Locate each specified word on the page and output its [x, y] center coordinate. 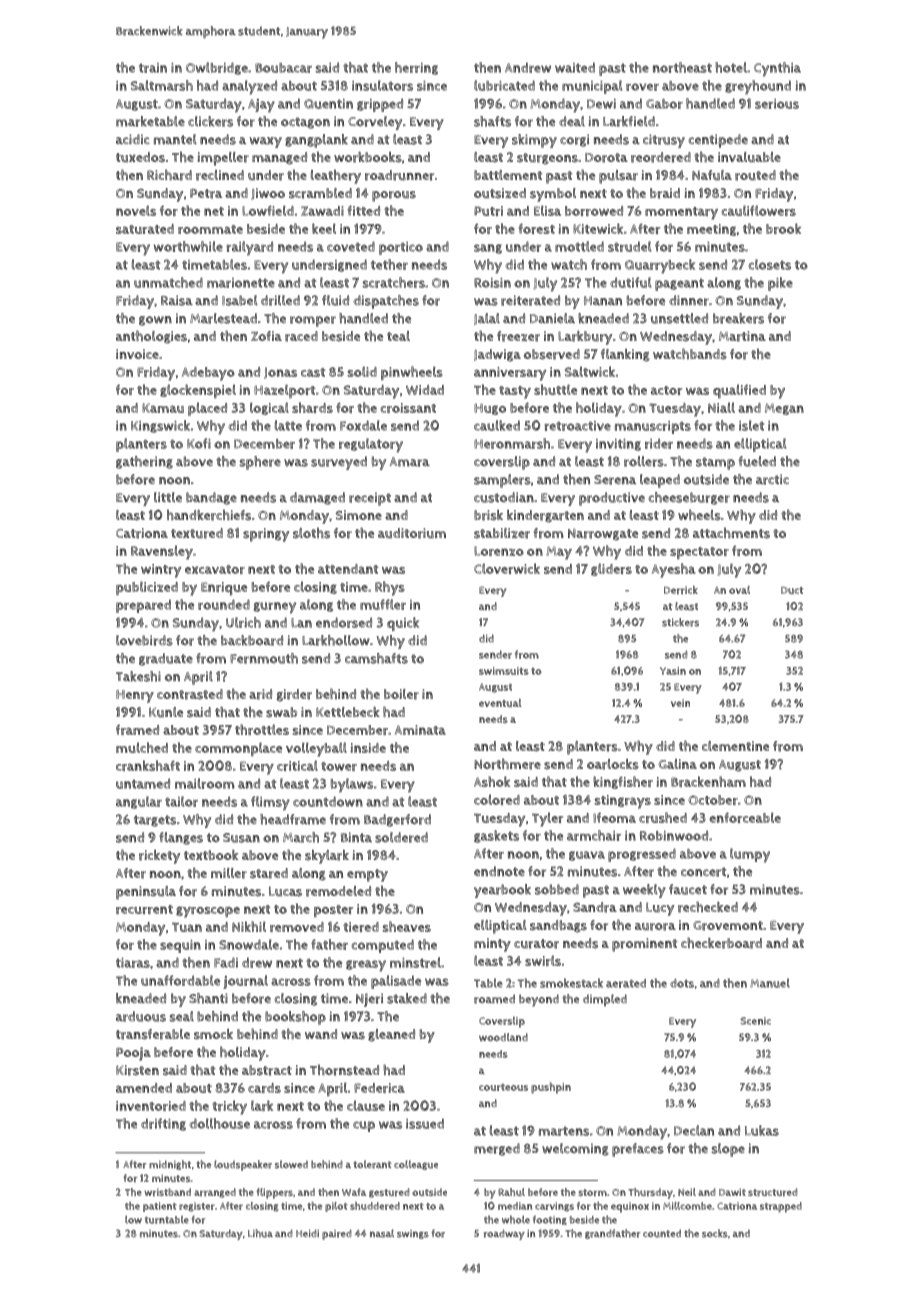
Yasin [673, 671]
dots [682, 983]
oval [739, 590]
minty [492, 945]
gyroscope [208, 912]
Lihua [260, 1233]
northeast [682, 67]
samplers [502, 481]
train [153, 68]
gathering [144, 462]
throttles [262, 729]
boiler [401, 694]
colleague [416, 1165]
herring [416, 68]
